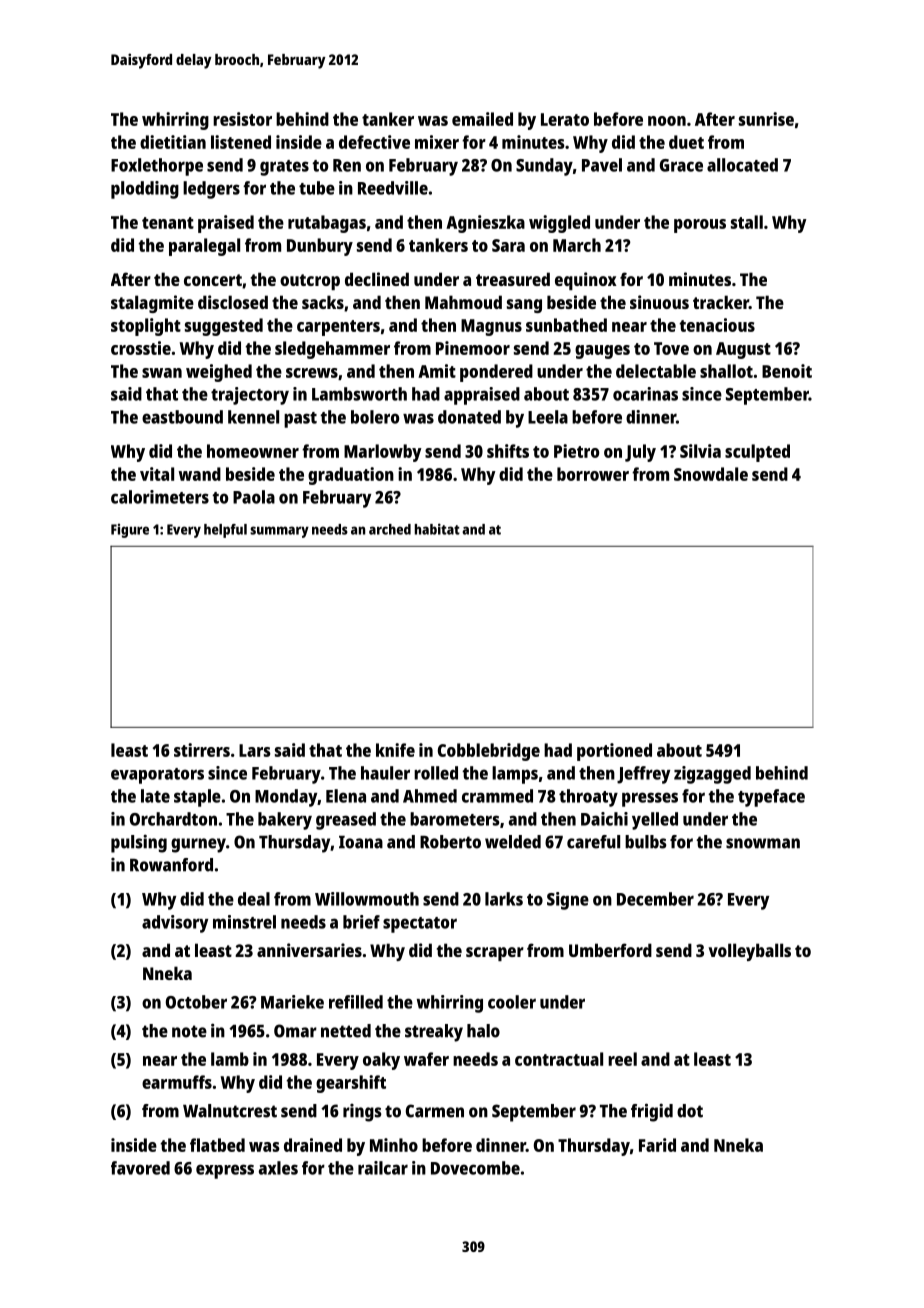 The height and width of the screenshot is (1308, 924). What do you see at coordinates (434, 1033) in the screenshot?
I see `streaky` at bounding box center [434, 1033].
